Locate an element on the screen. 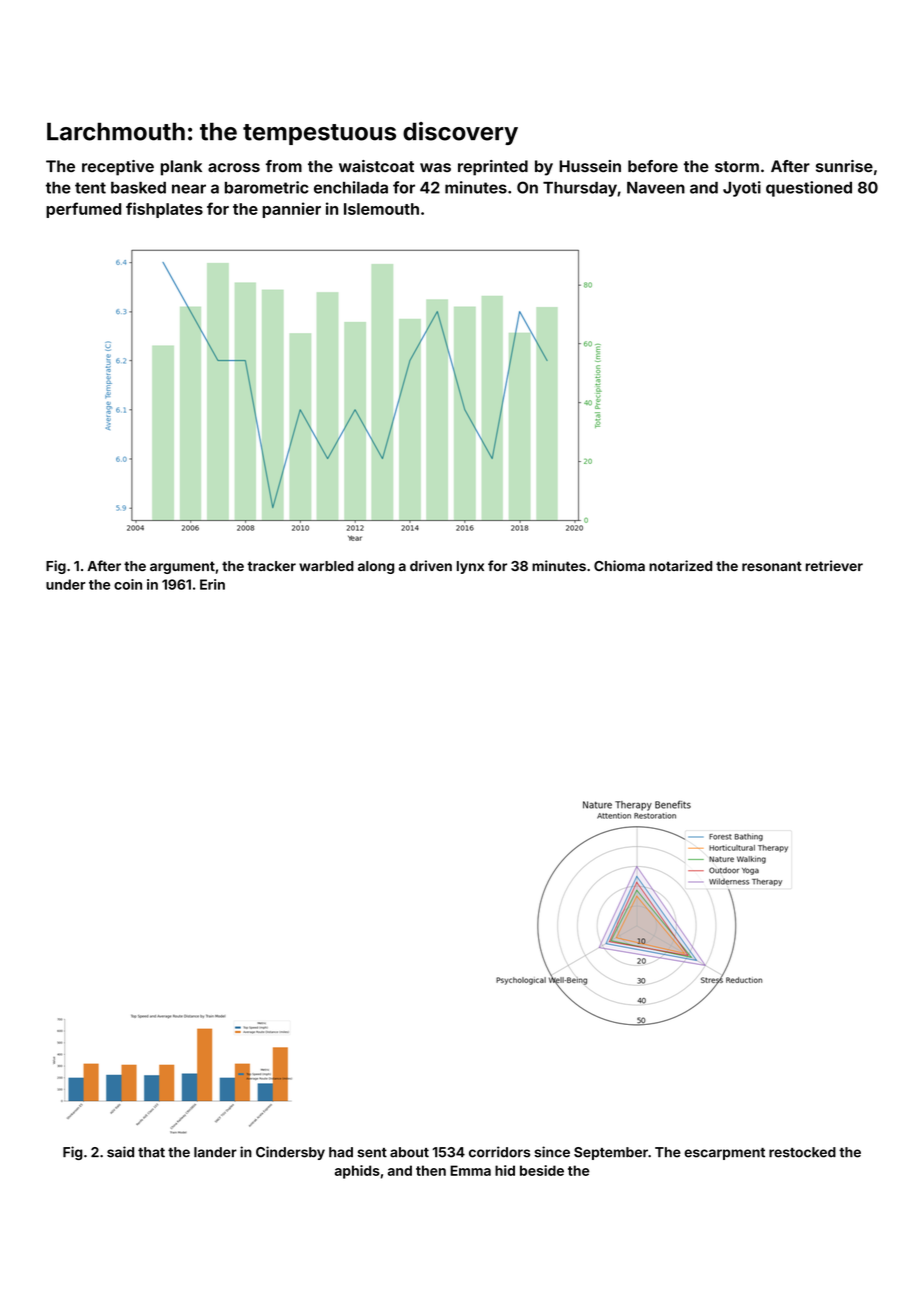  lynx is located at coordinates (470, 567).
